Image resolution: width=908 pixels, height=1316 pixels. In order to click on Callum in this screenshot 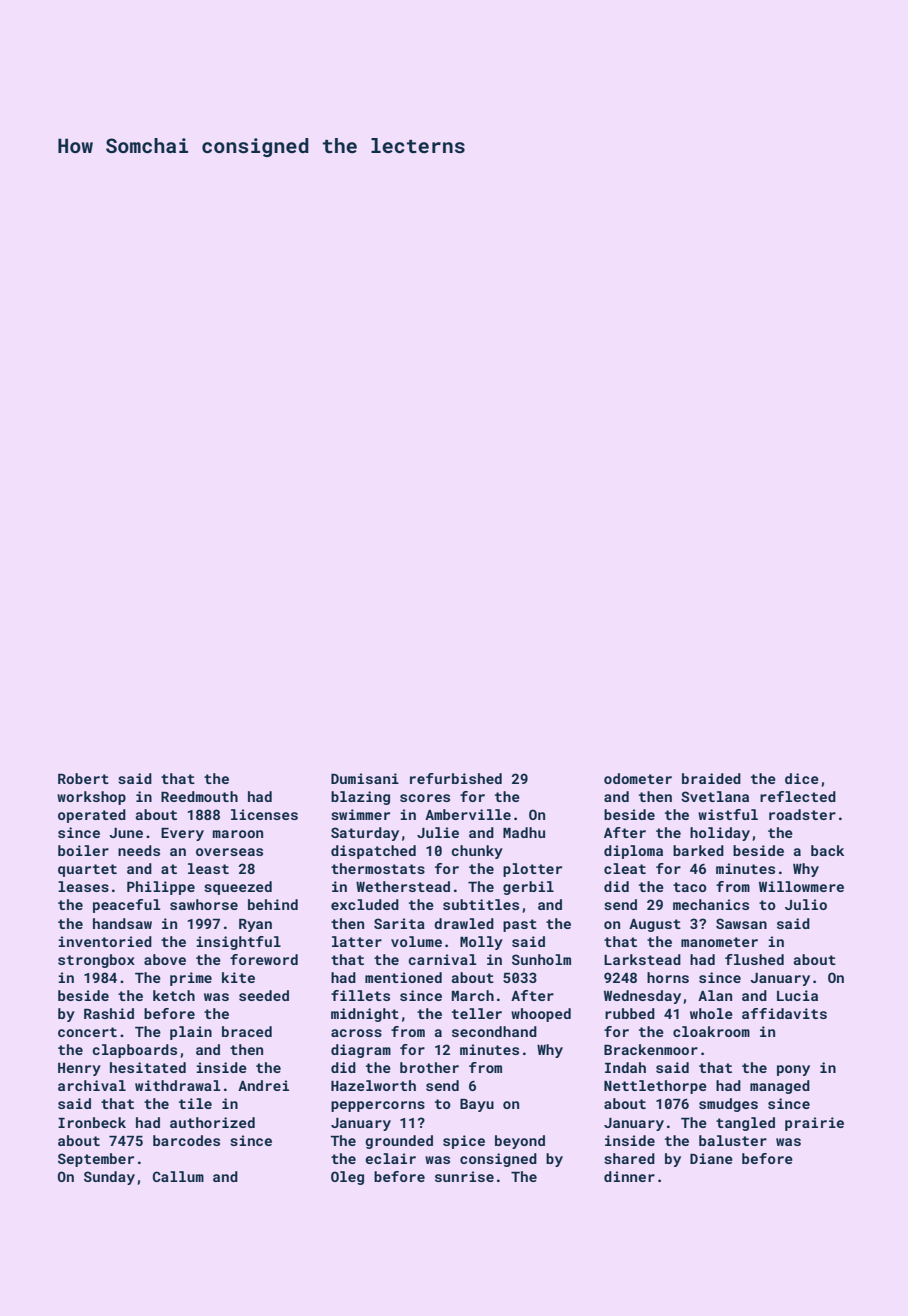, I will do `click(178, 1176)`.
